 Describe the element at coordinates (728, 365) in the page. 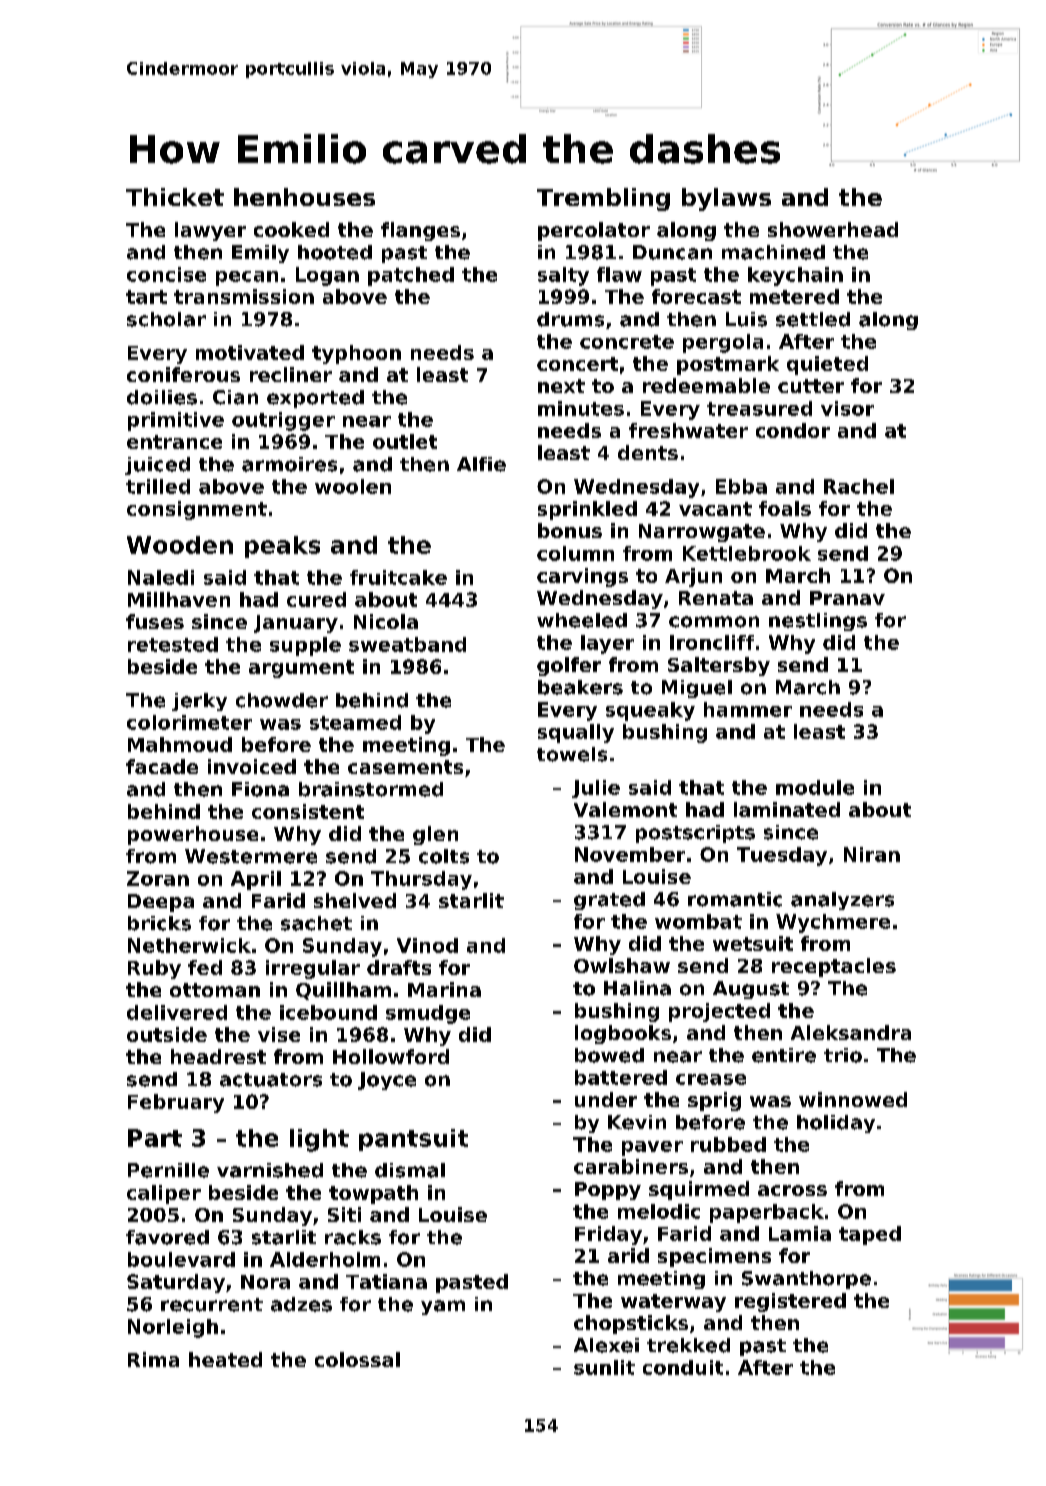

I see `postmark` at that location.
